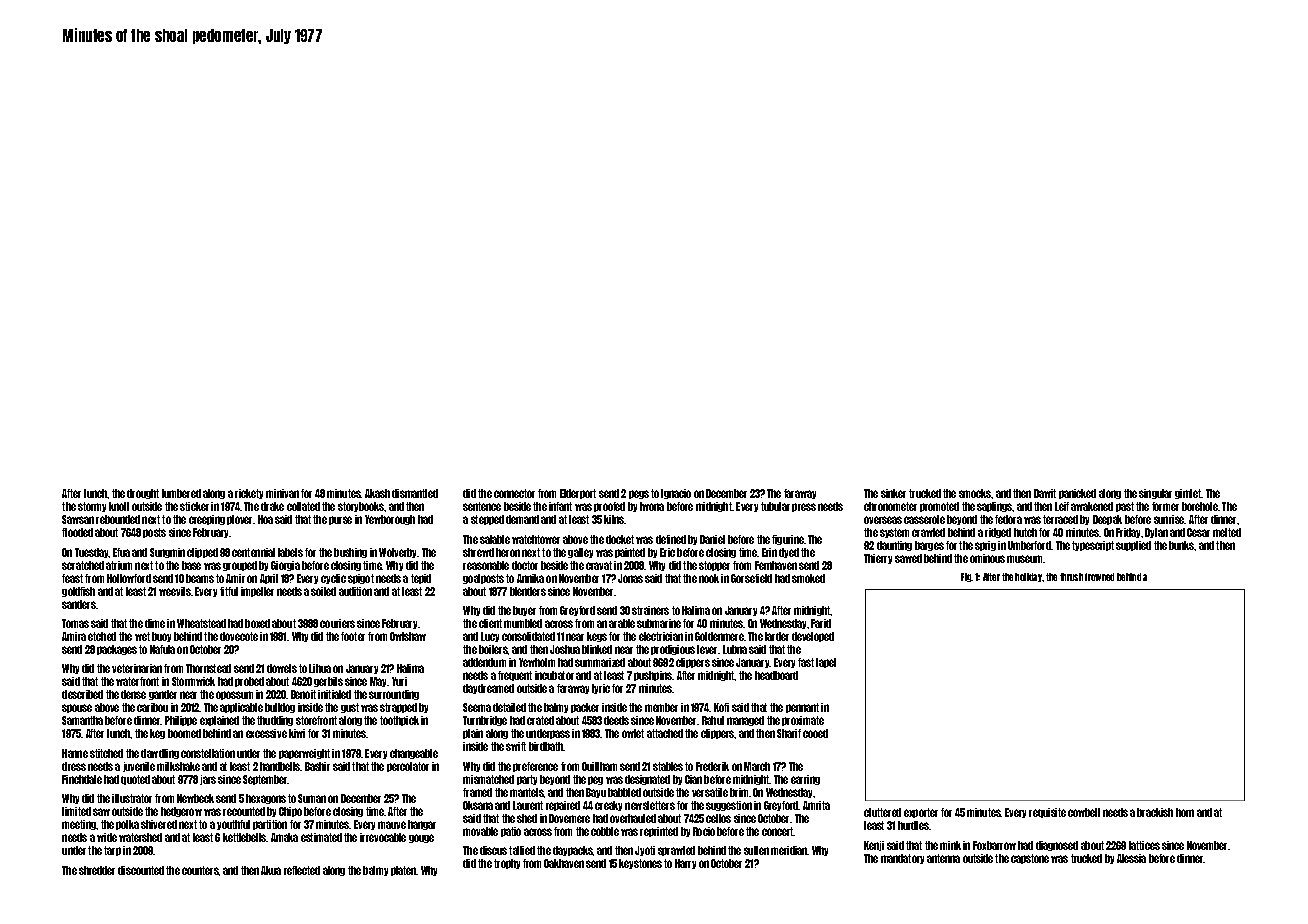 This image has width=1308, height=924. Describe the element at coordinates (1131, 858) in the image. I see `Alessia` at that location.
